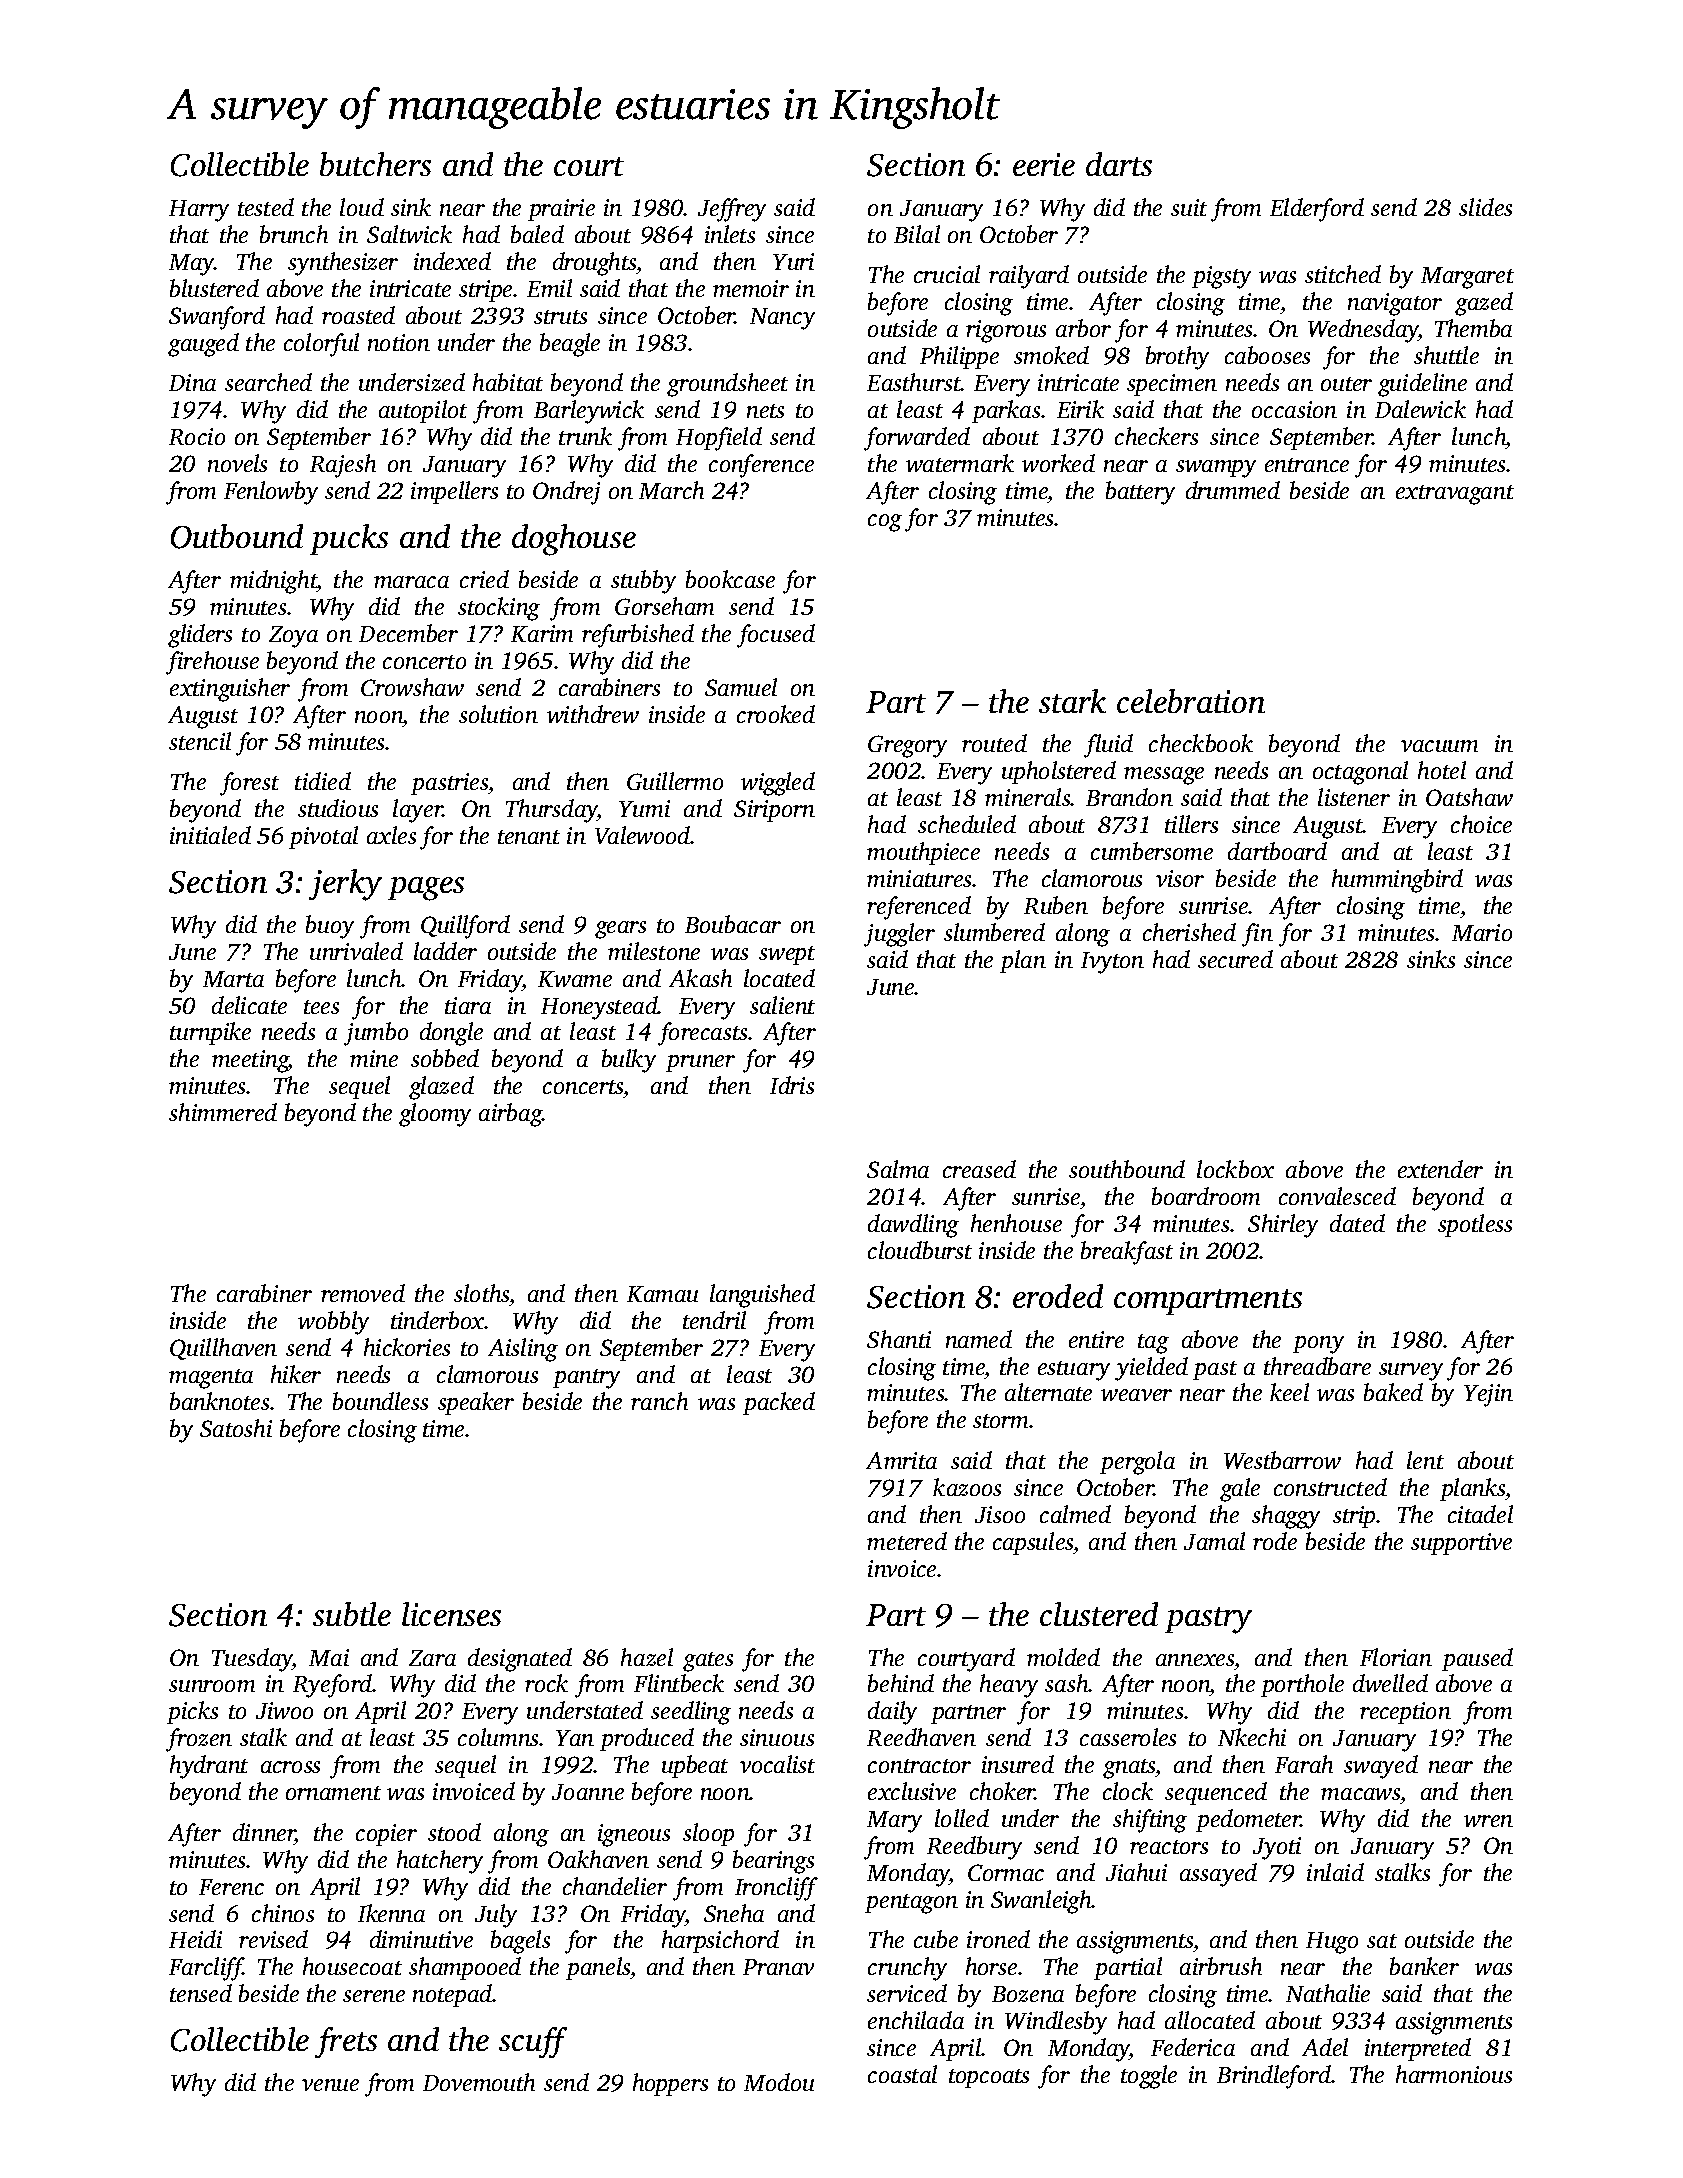 The width and height of the document is (1683, 2178). What do you see at coordinates (979, 1169) in the document?
I see `creased` at bounding box center [979, 1169].
